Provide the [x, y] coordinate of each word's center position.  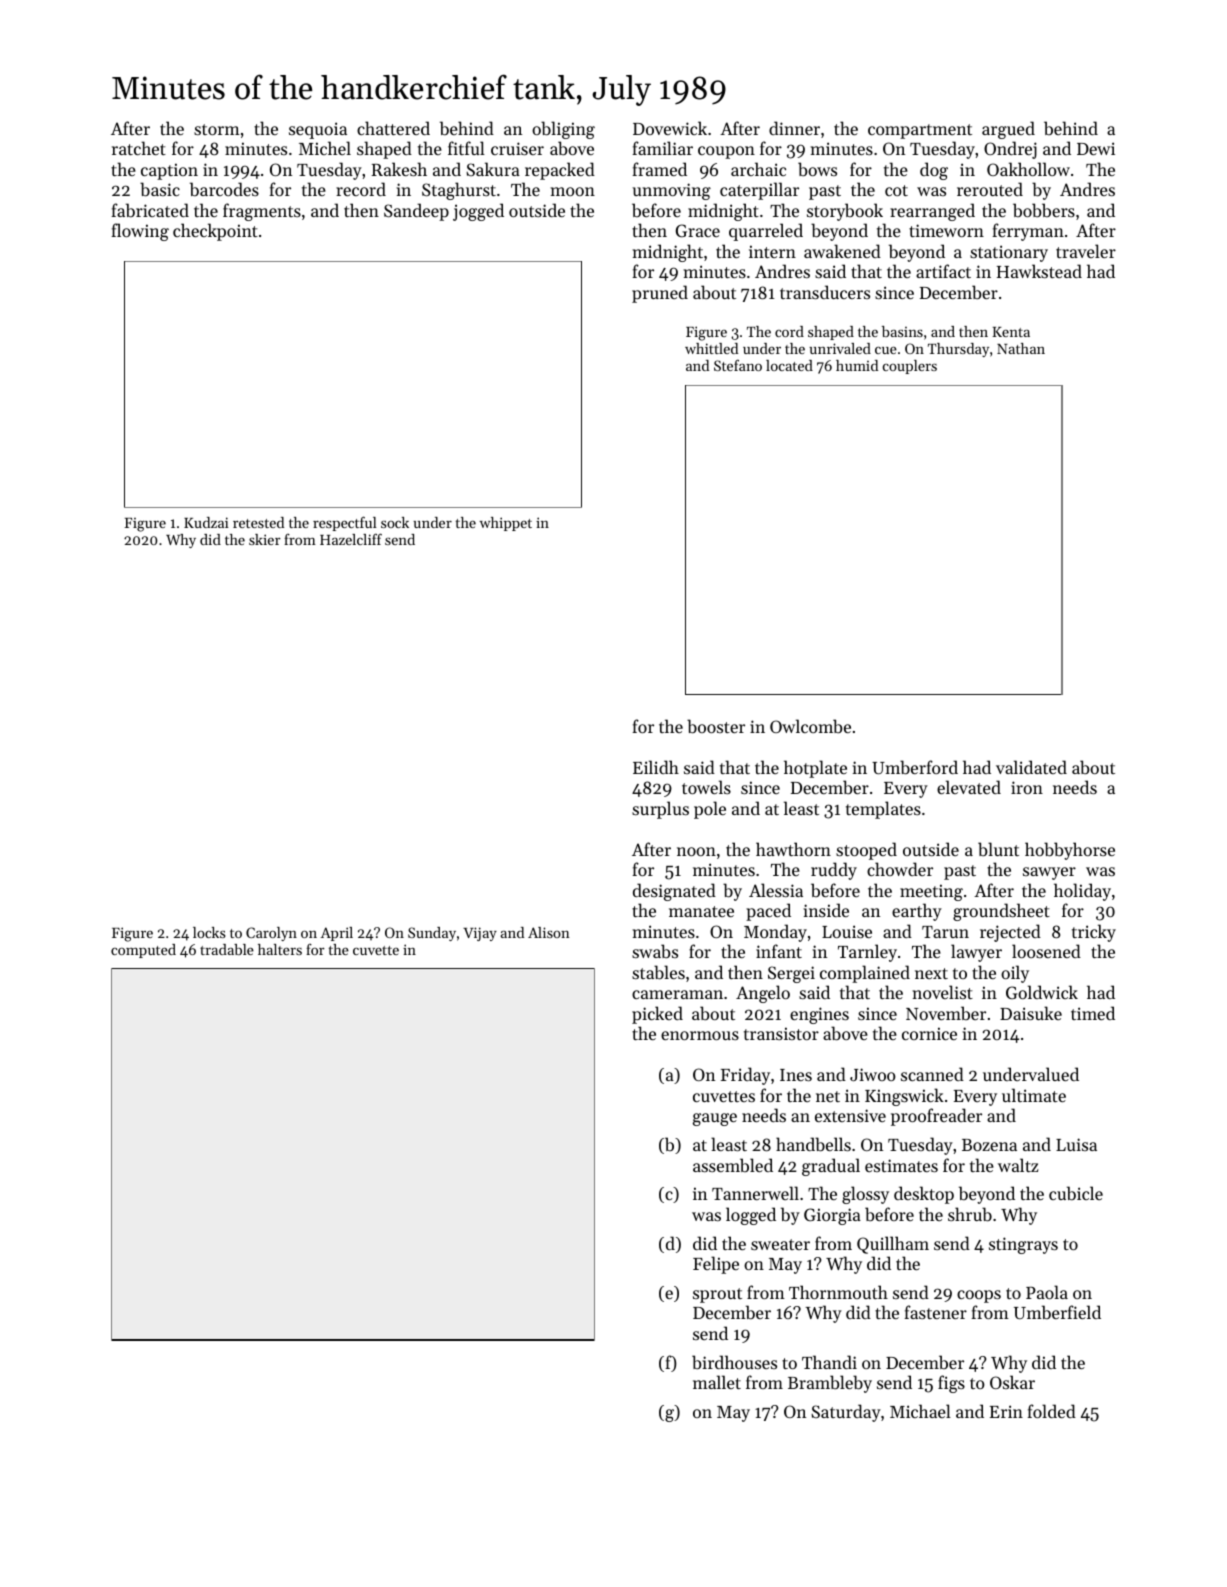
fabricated [150, 210]
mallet [717, 1382]
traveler [1086, 251]
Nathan [1021, 348]
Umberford [915, 767]
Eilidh [656, 767]
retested [258, 522]
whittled [711, 348]
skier [265, 539]
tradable [227, 949]
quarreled [766, 232]
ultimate [1034, 1095]
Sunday [432, 934]
